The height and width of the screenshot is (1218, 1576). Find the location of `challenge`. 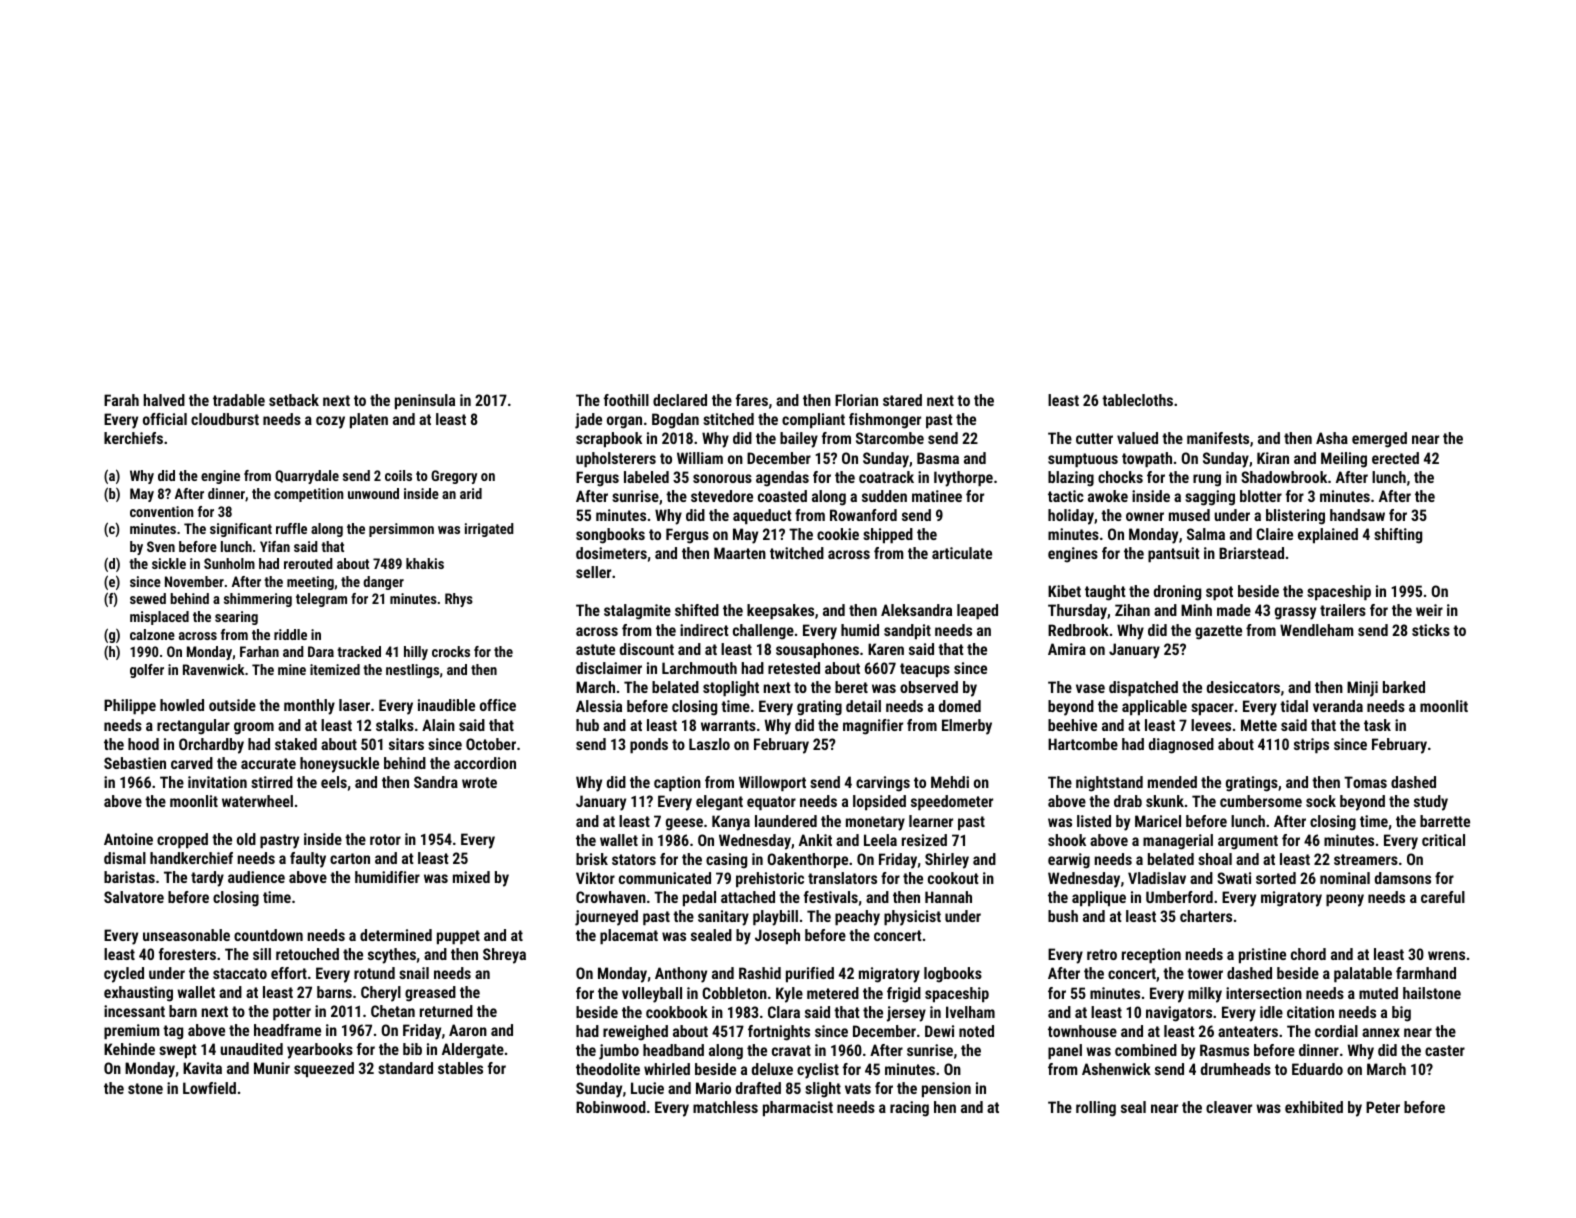

challenge is located at coordinates (763, 632).
